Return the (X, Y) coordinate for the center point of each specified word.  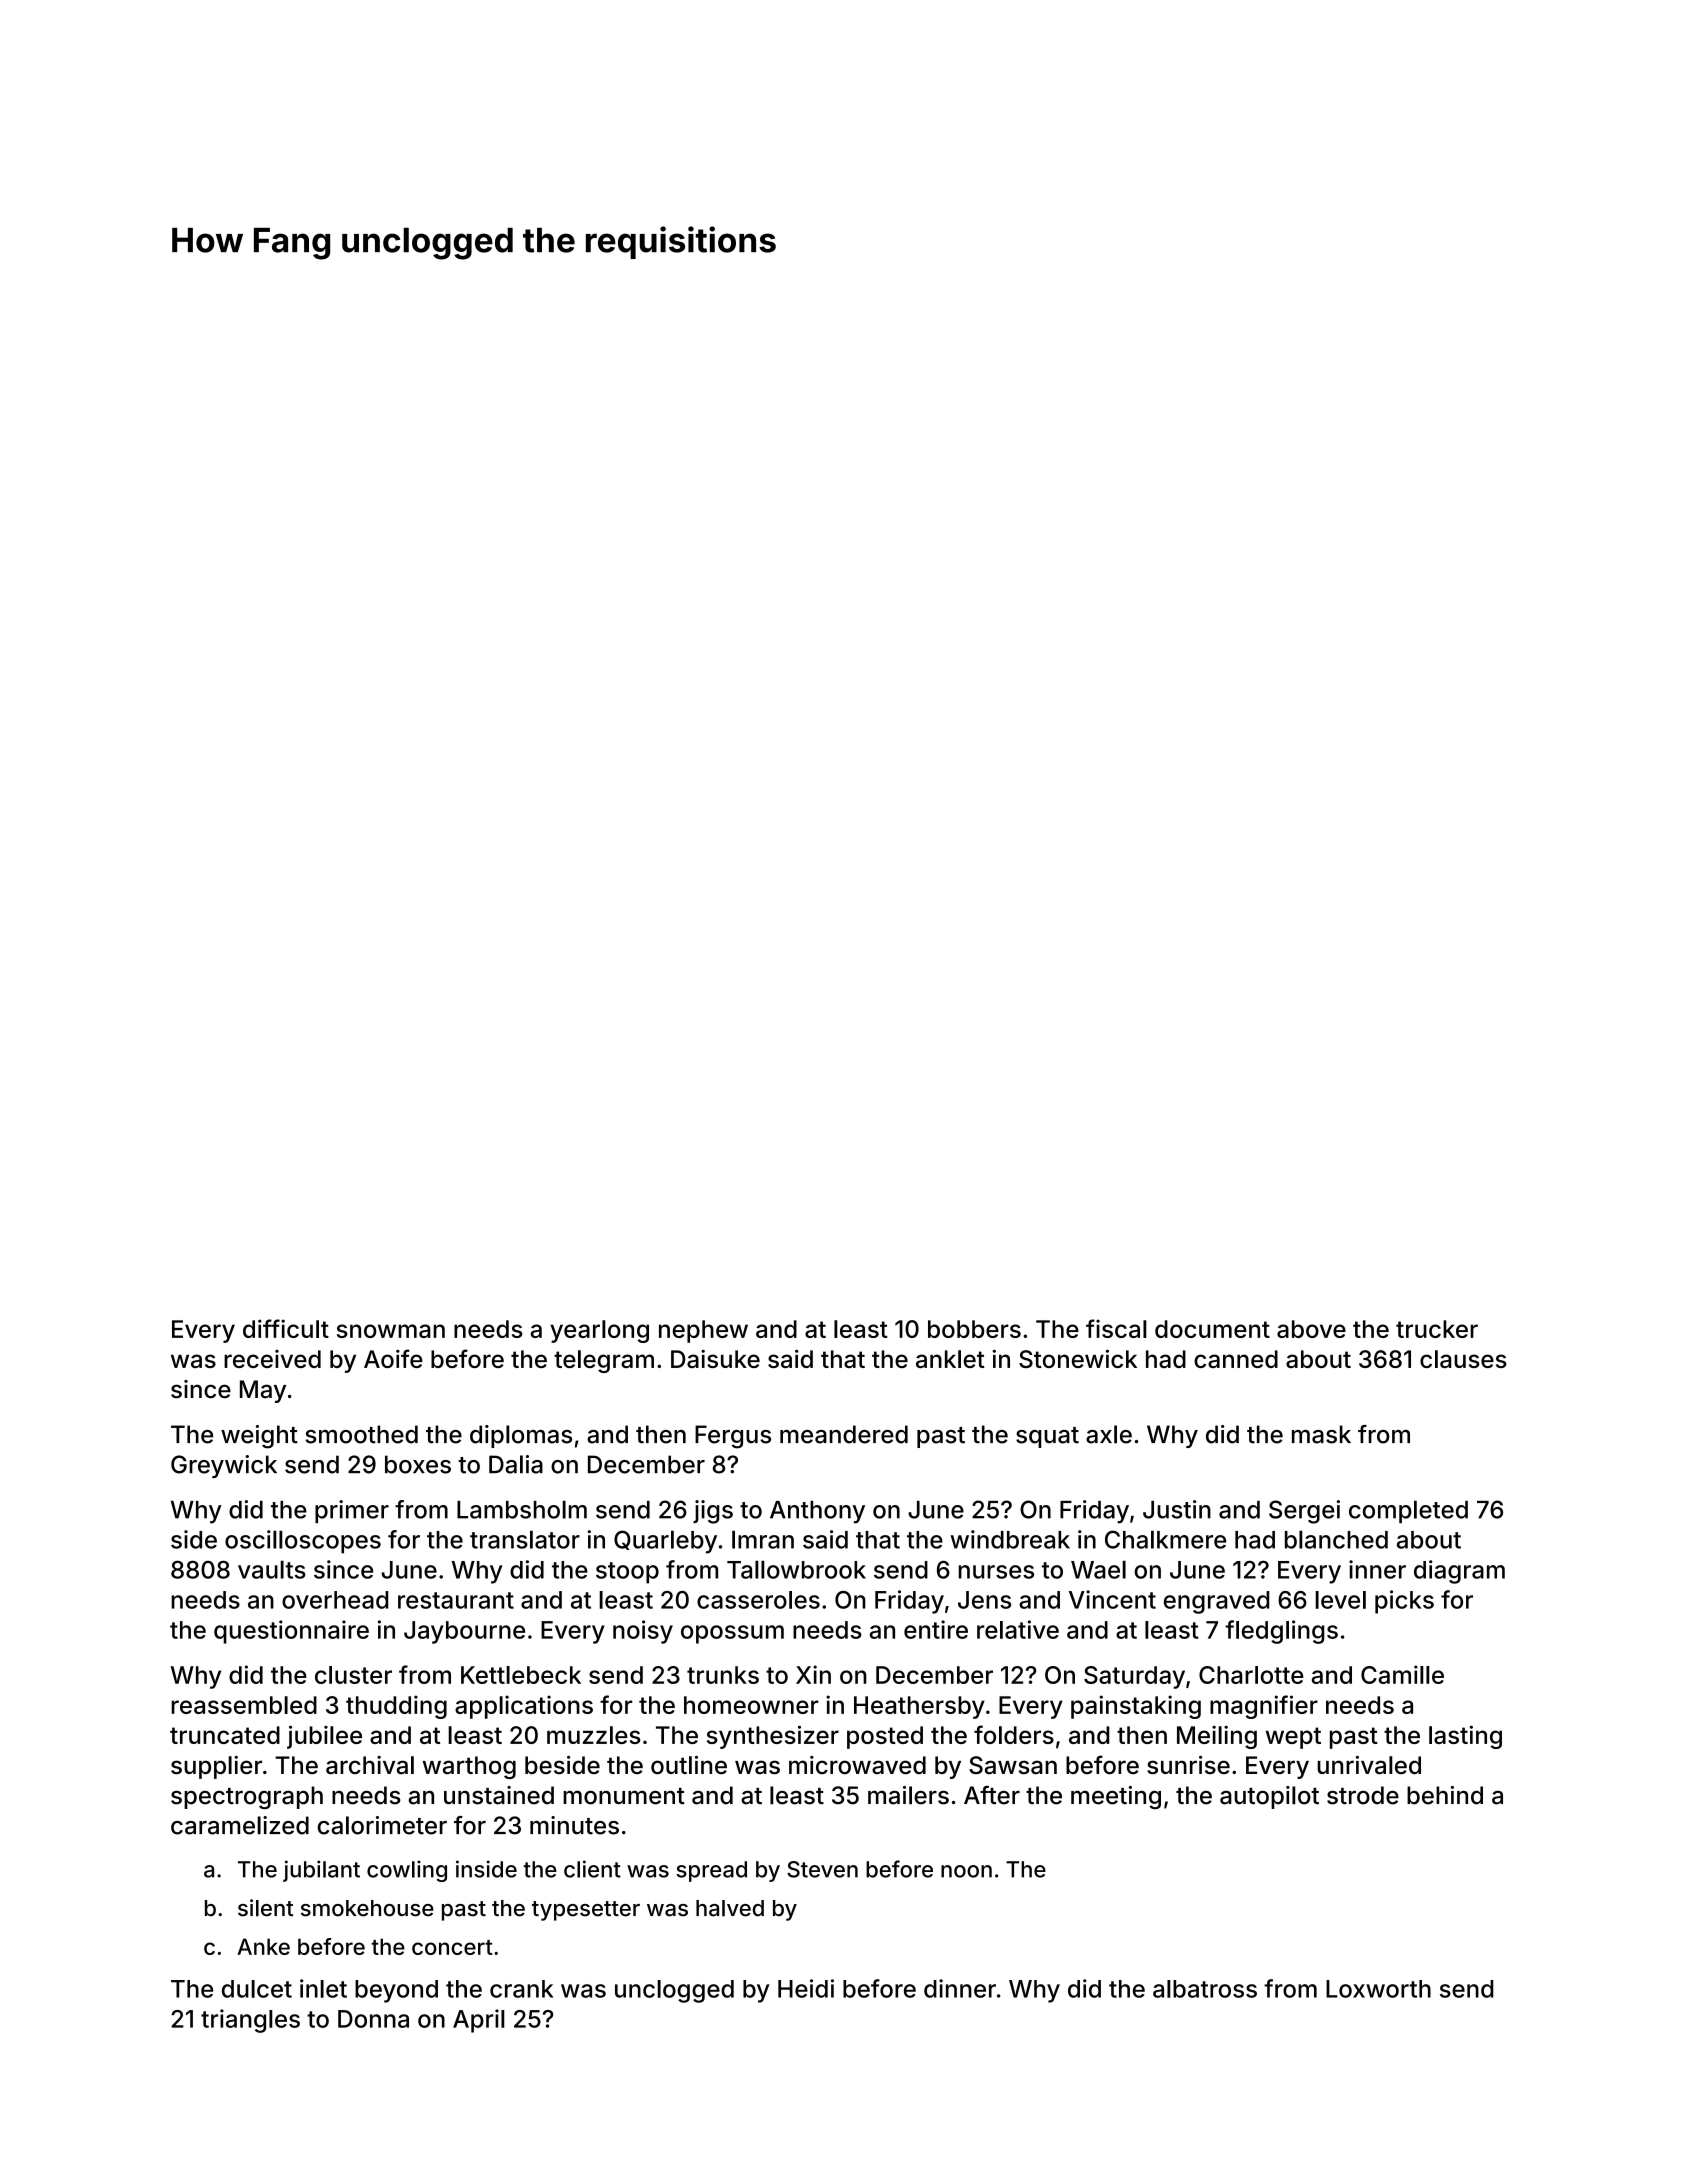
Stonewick (1078, 1358)
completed (1408, 1511)
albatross (1205, 1989)
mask (1321, 1434)
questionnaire (291, 1632)
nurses (996, 1572)
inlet (323, 1988)
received (272, 1359)
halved (730, 1908)
